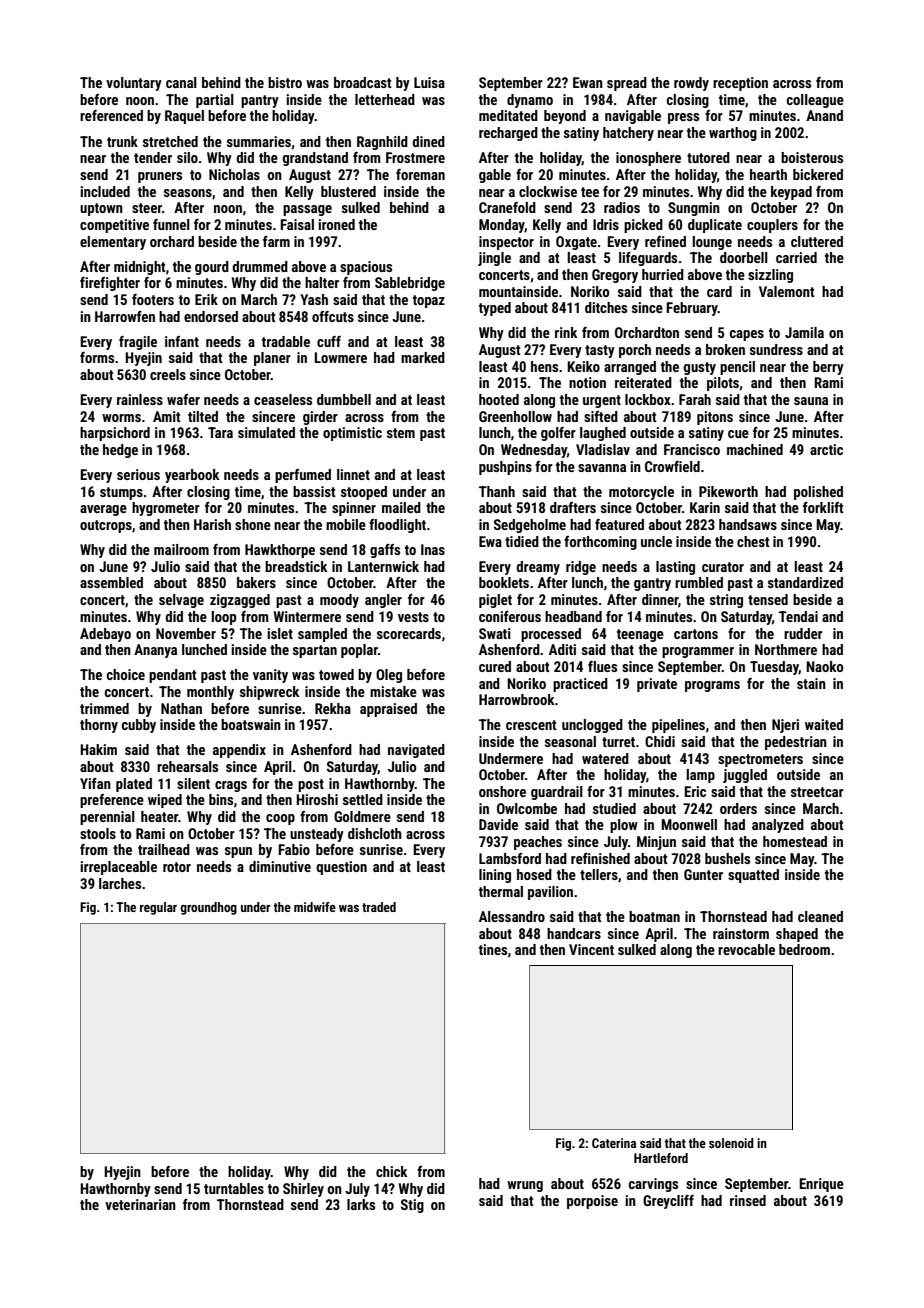 The width and height of the screenshot is (924, 1308). What do you see at coordinates (315, 907) in the screenshot?
I see `midwife` at bounding box center [315, 907].
